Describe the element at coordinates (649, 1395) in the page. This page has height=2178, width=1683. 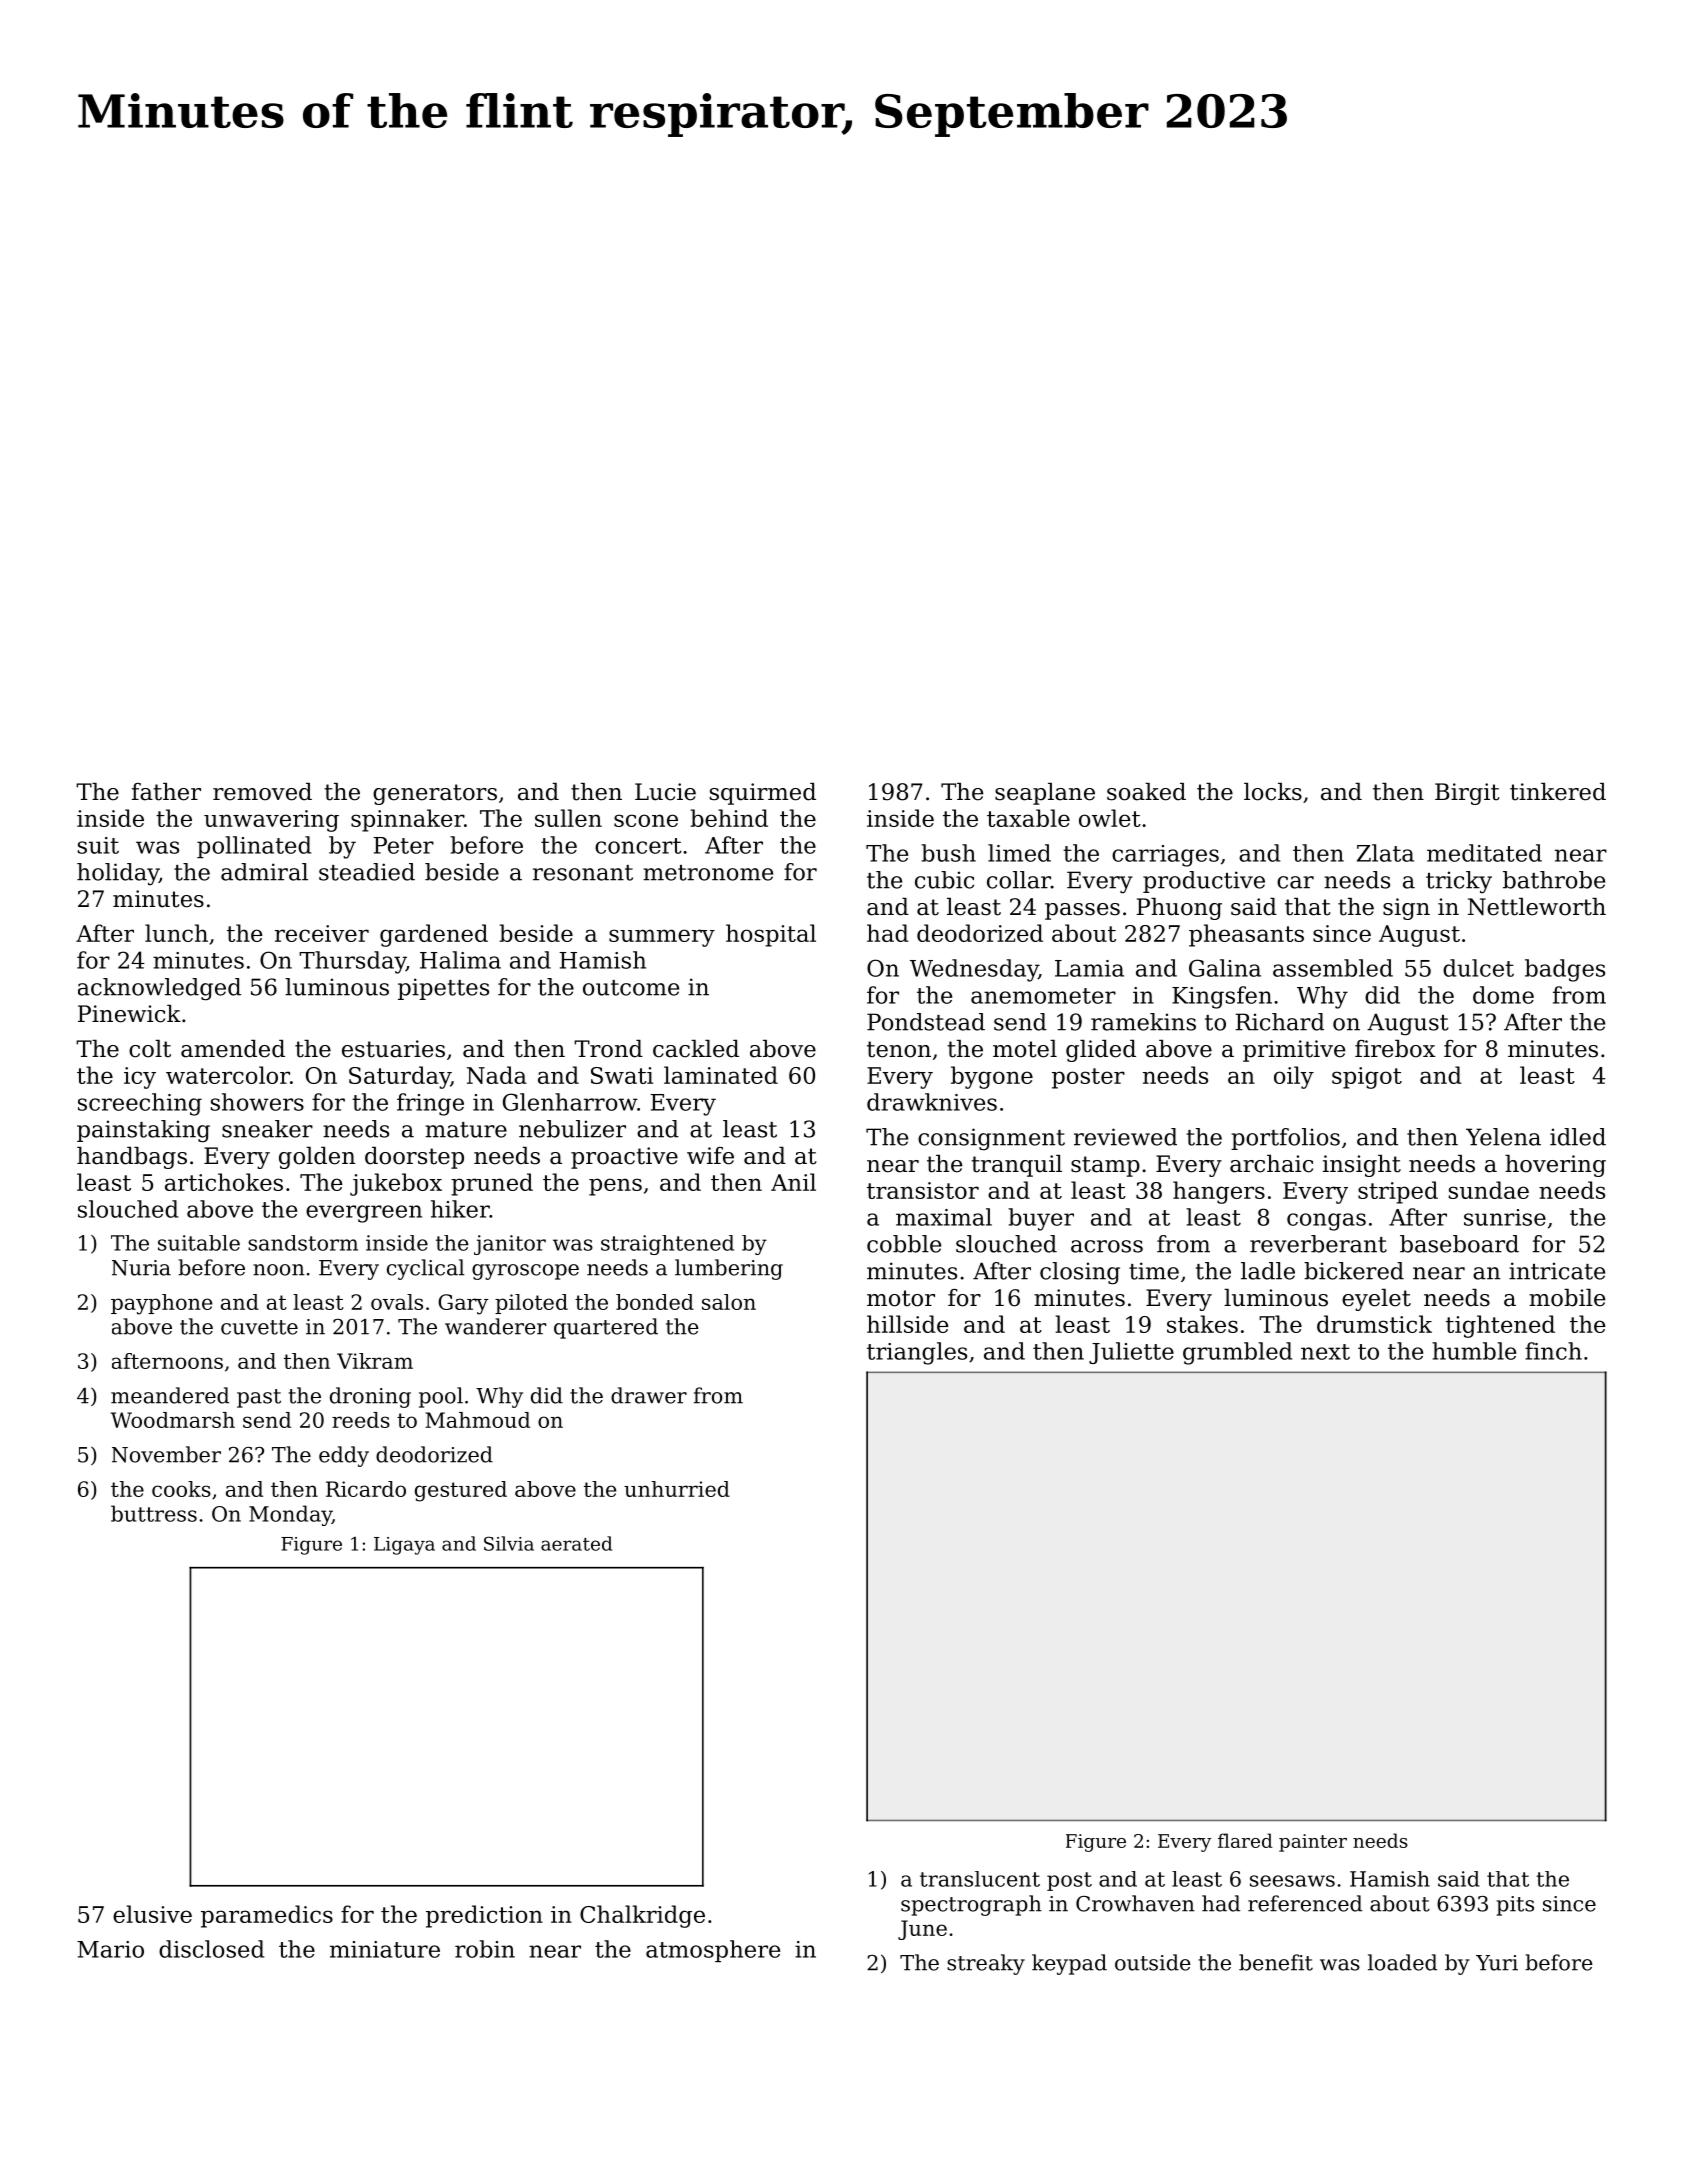
I see `drawer` at that location.
